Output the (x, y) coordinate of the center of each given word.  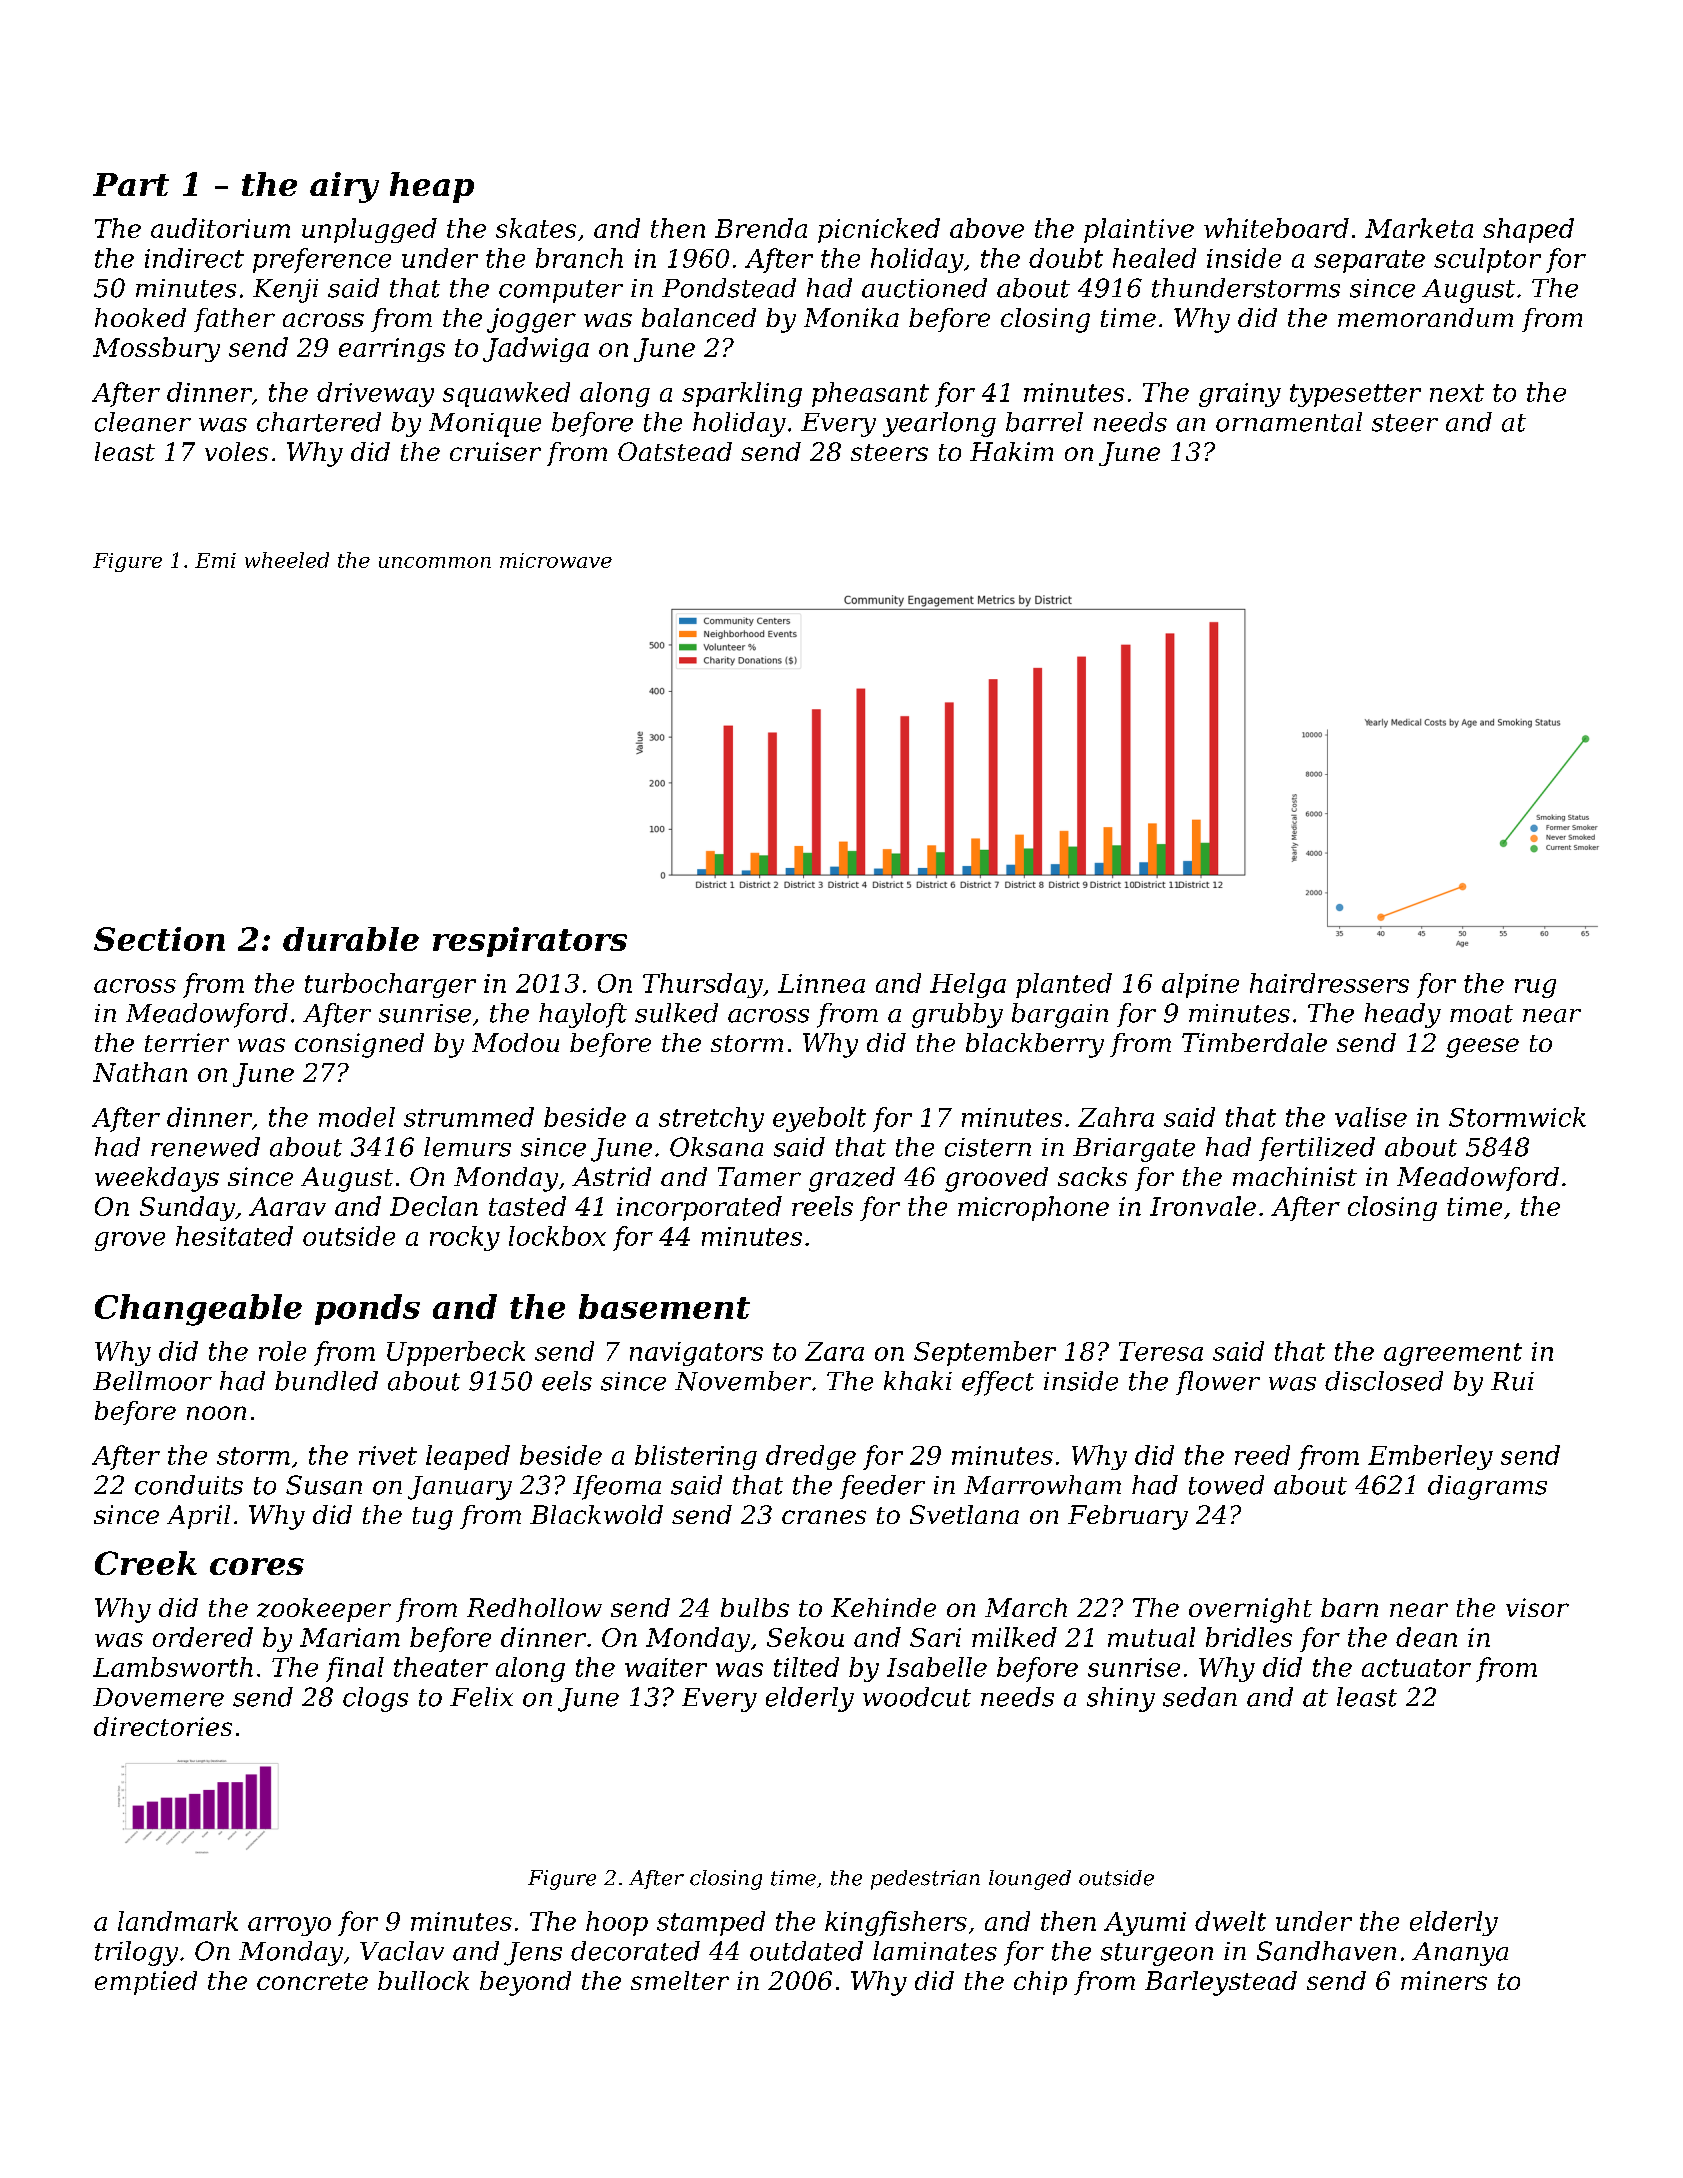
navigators (696, 1354)
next (1457, 393)
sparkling (742, 394)
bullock (423, 1980)
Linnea (821, 983)
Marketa (1419, 228)
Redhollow (534, 1607)
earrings (392, 350)
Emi (215, 560)
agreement (1453, 1354)
